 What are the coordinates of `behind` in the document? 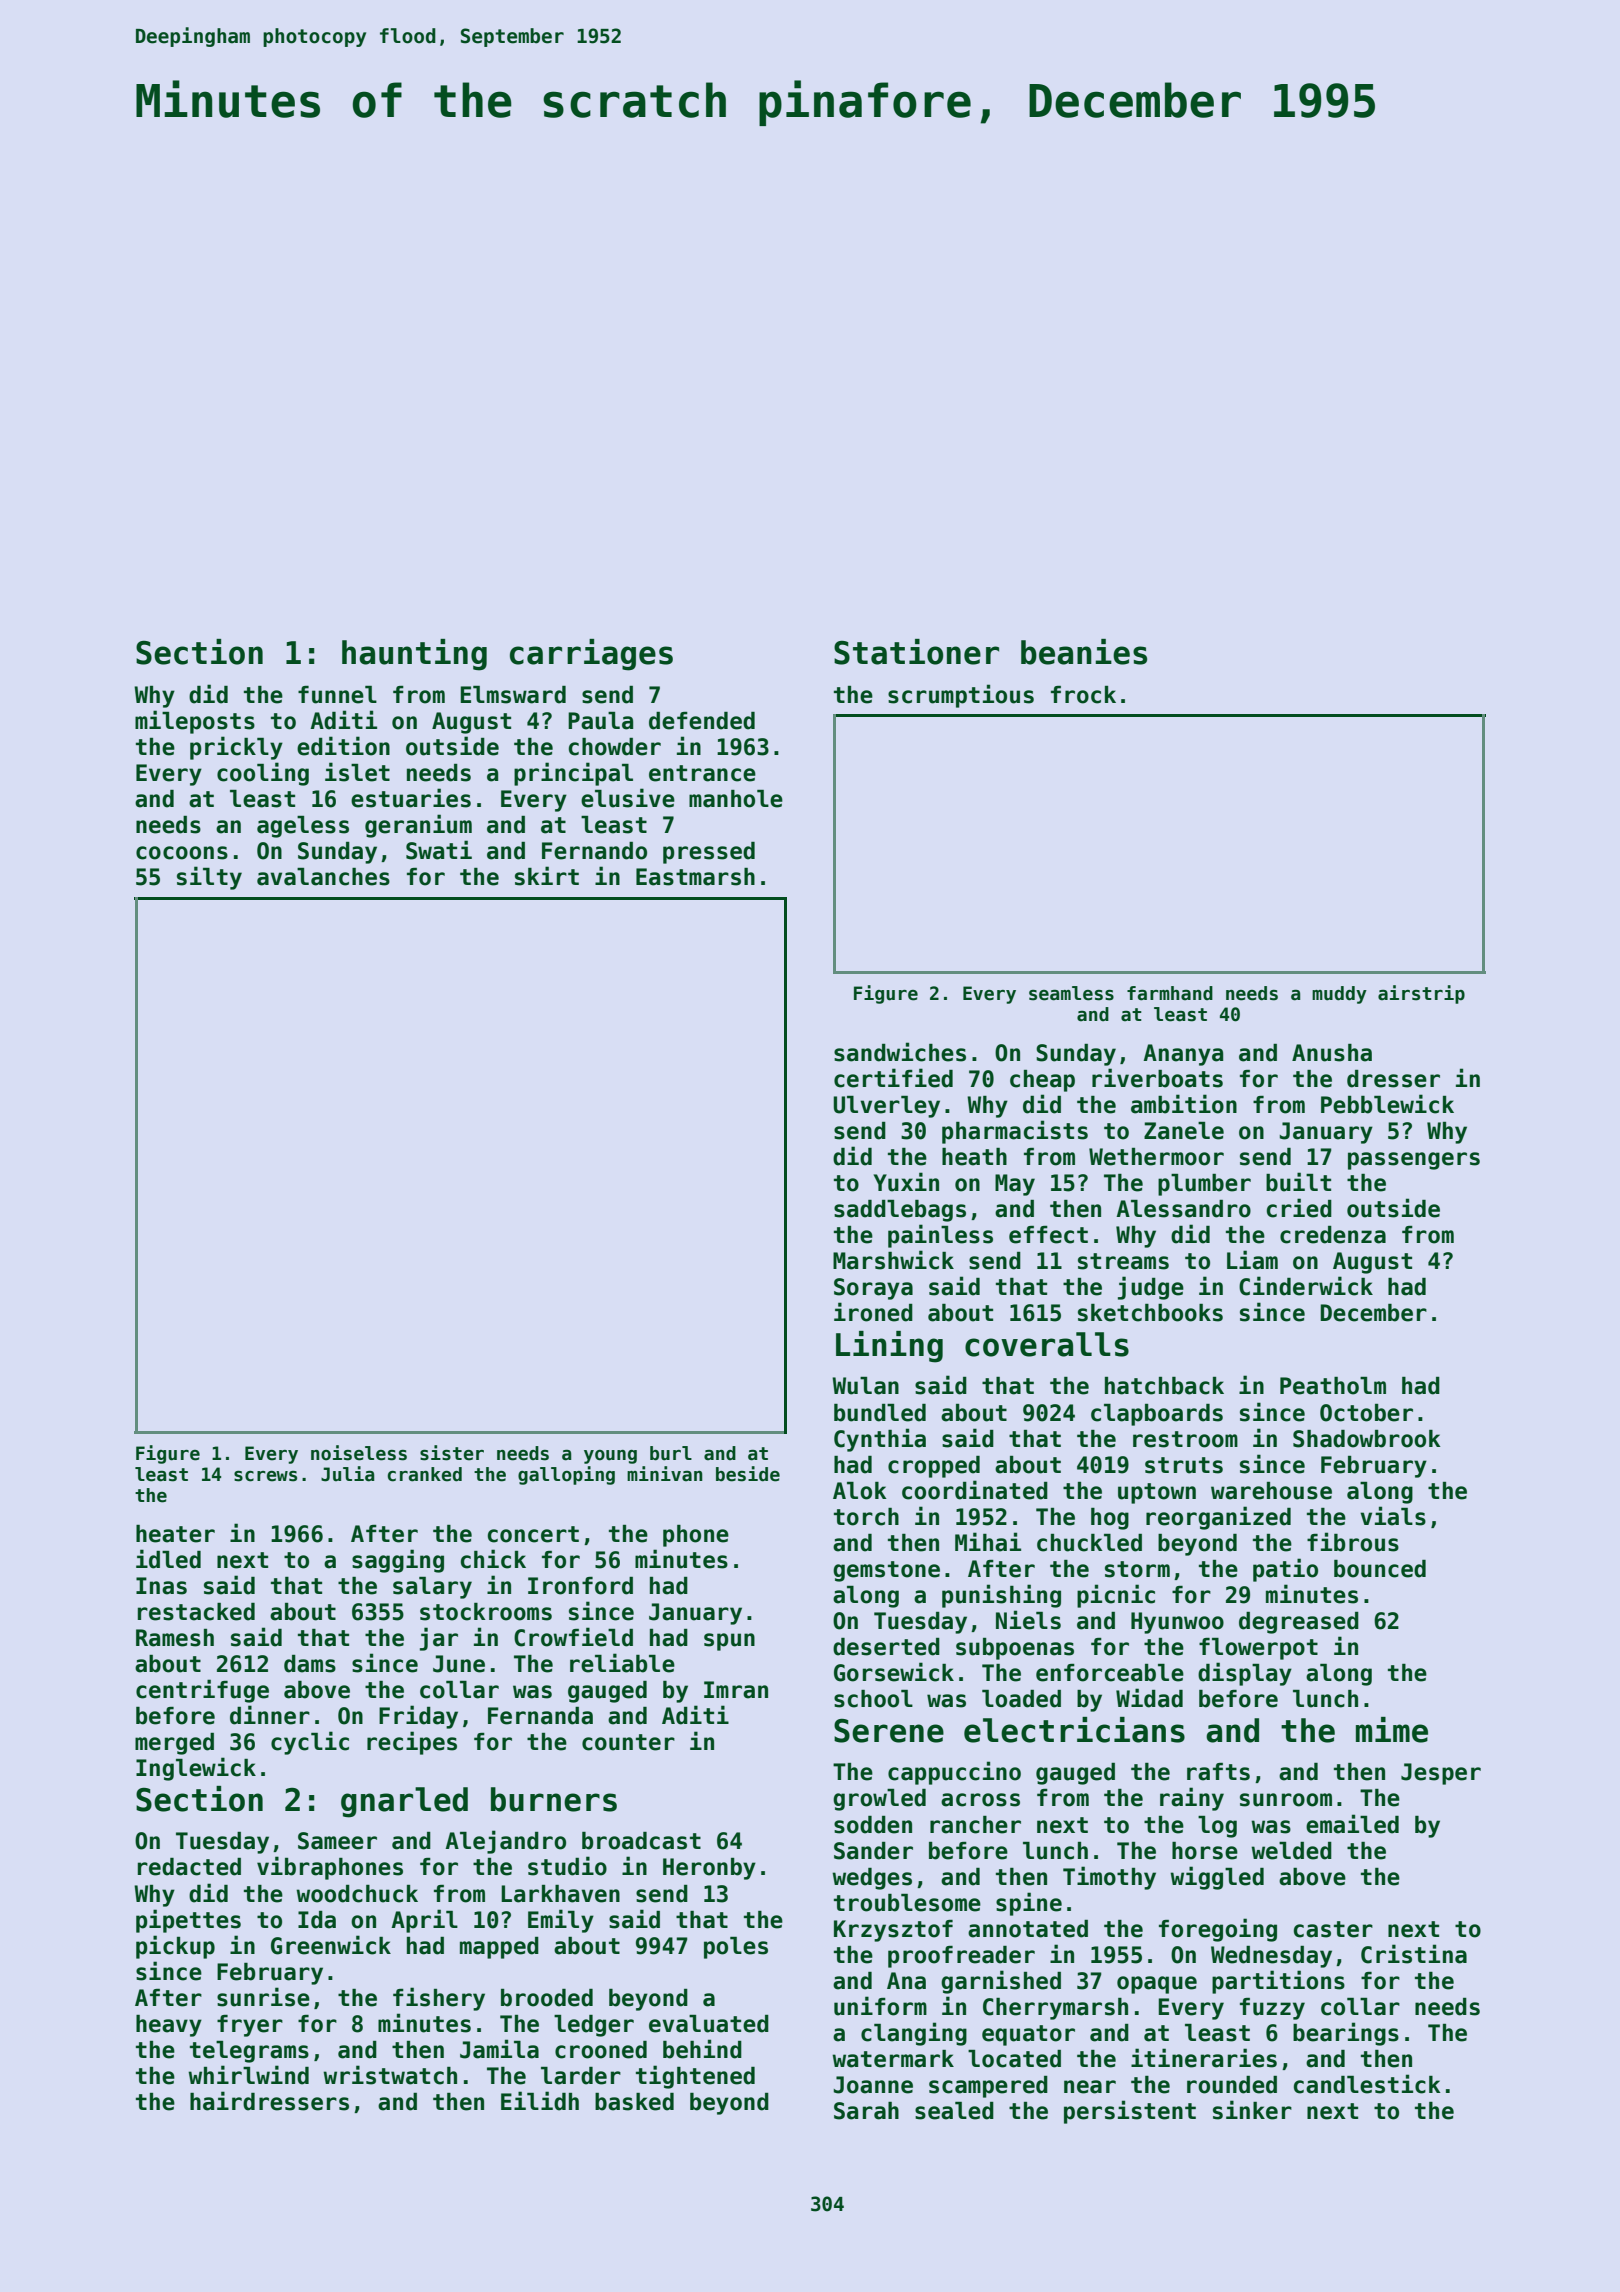 It's located at (702, 2049).
